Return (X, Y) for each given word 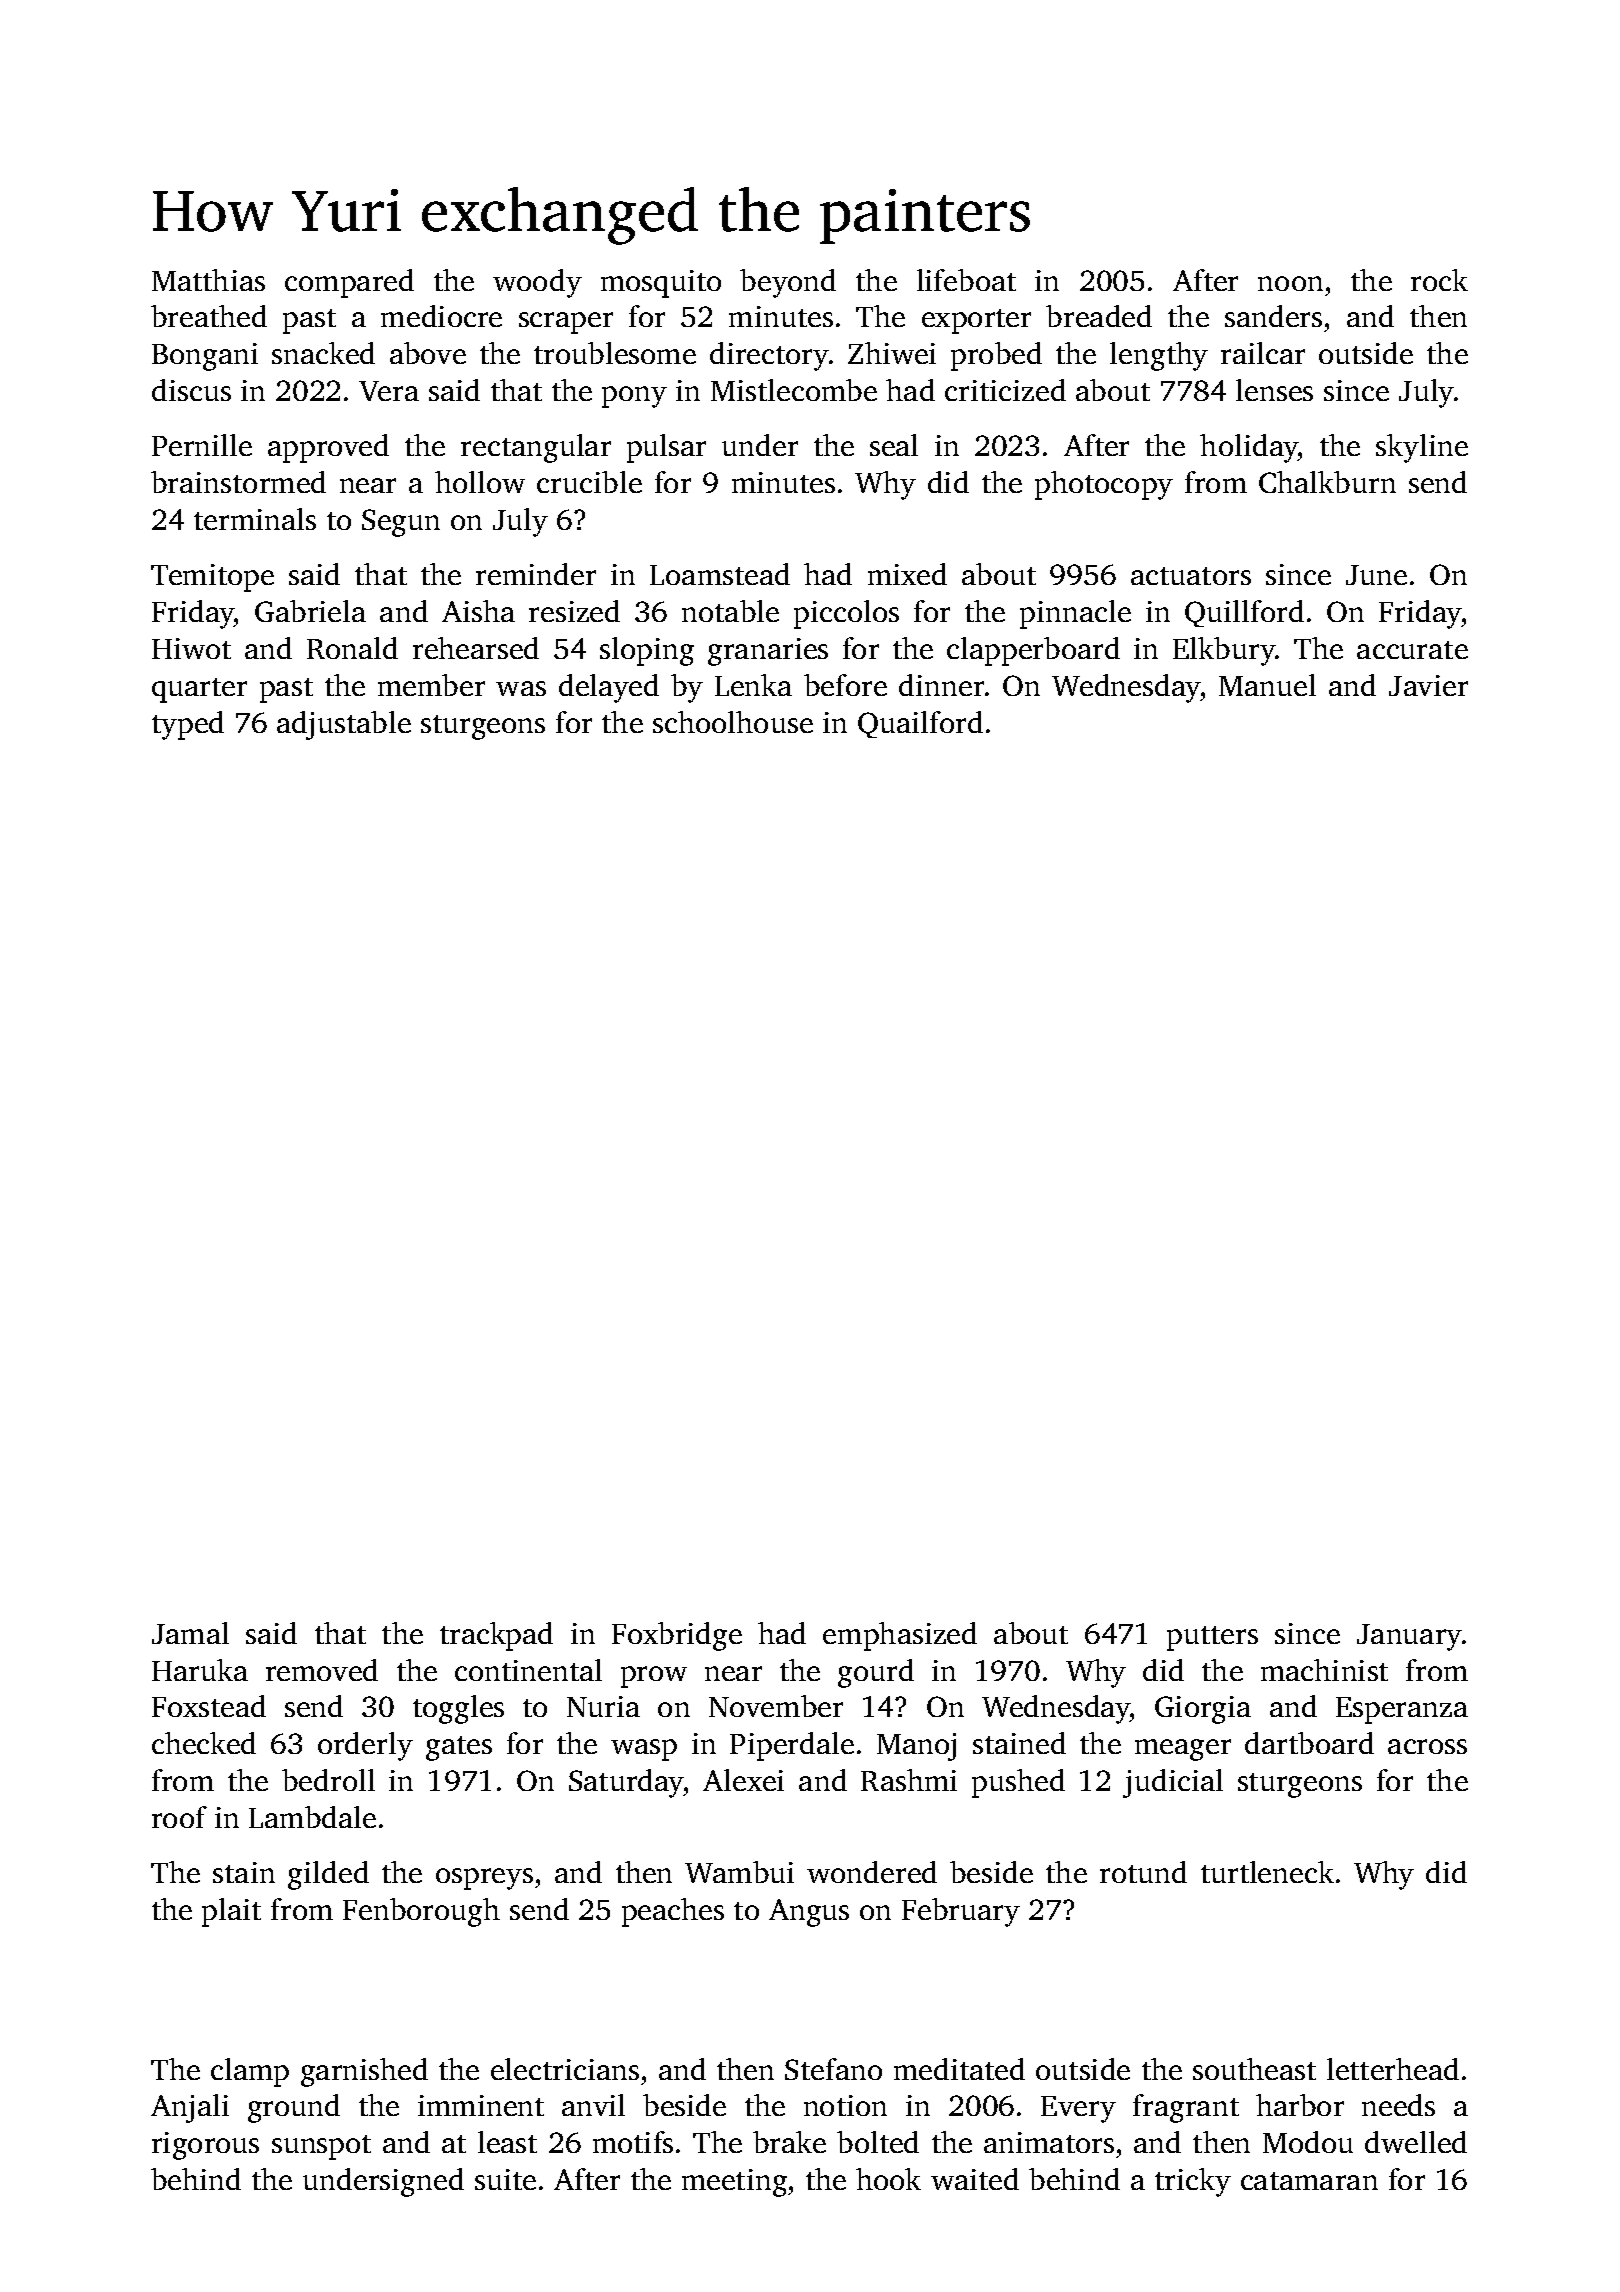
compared (349, 283)
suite (505, 2179)
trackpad (496, 1636)
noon (1290, 283)
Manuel (1267, 685)
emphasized (900, 1636)
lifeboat (966, 280)
